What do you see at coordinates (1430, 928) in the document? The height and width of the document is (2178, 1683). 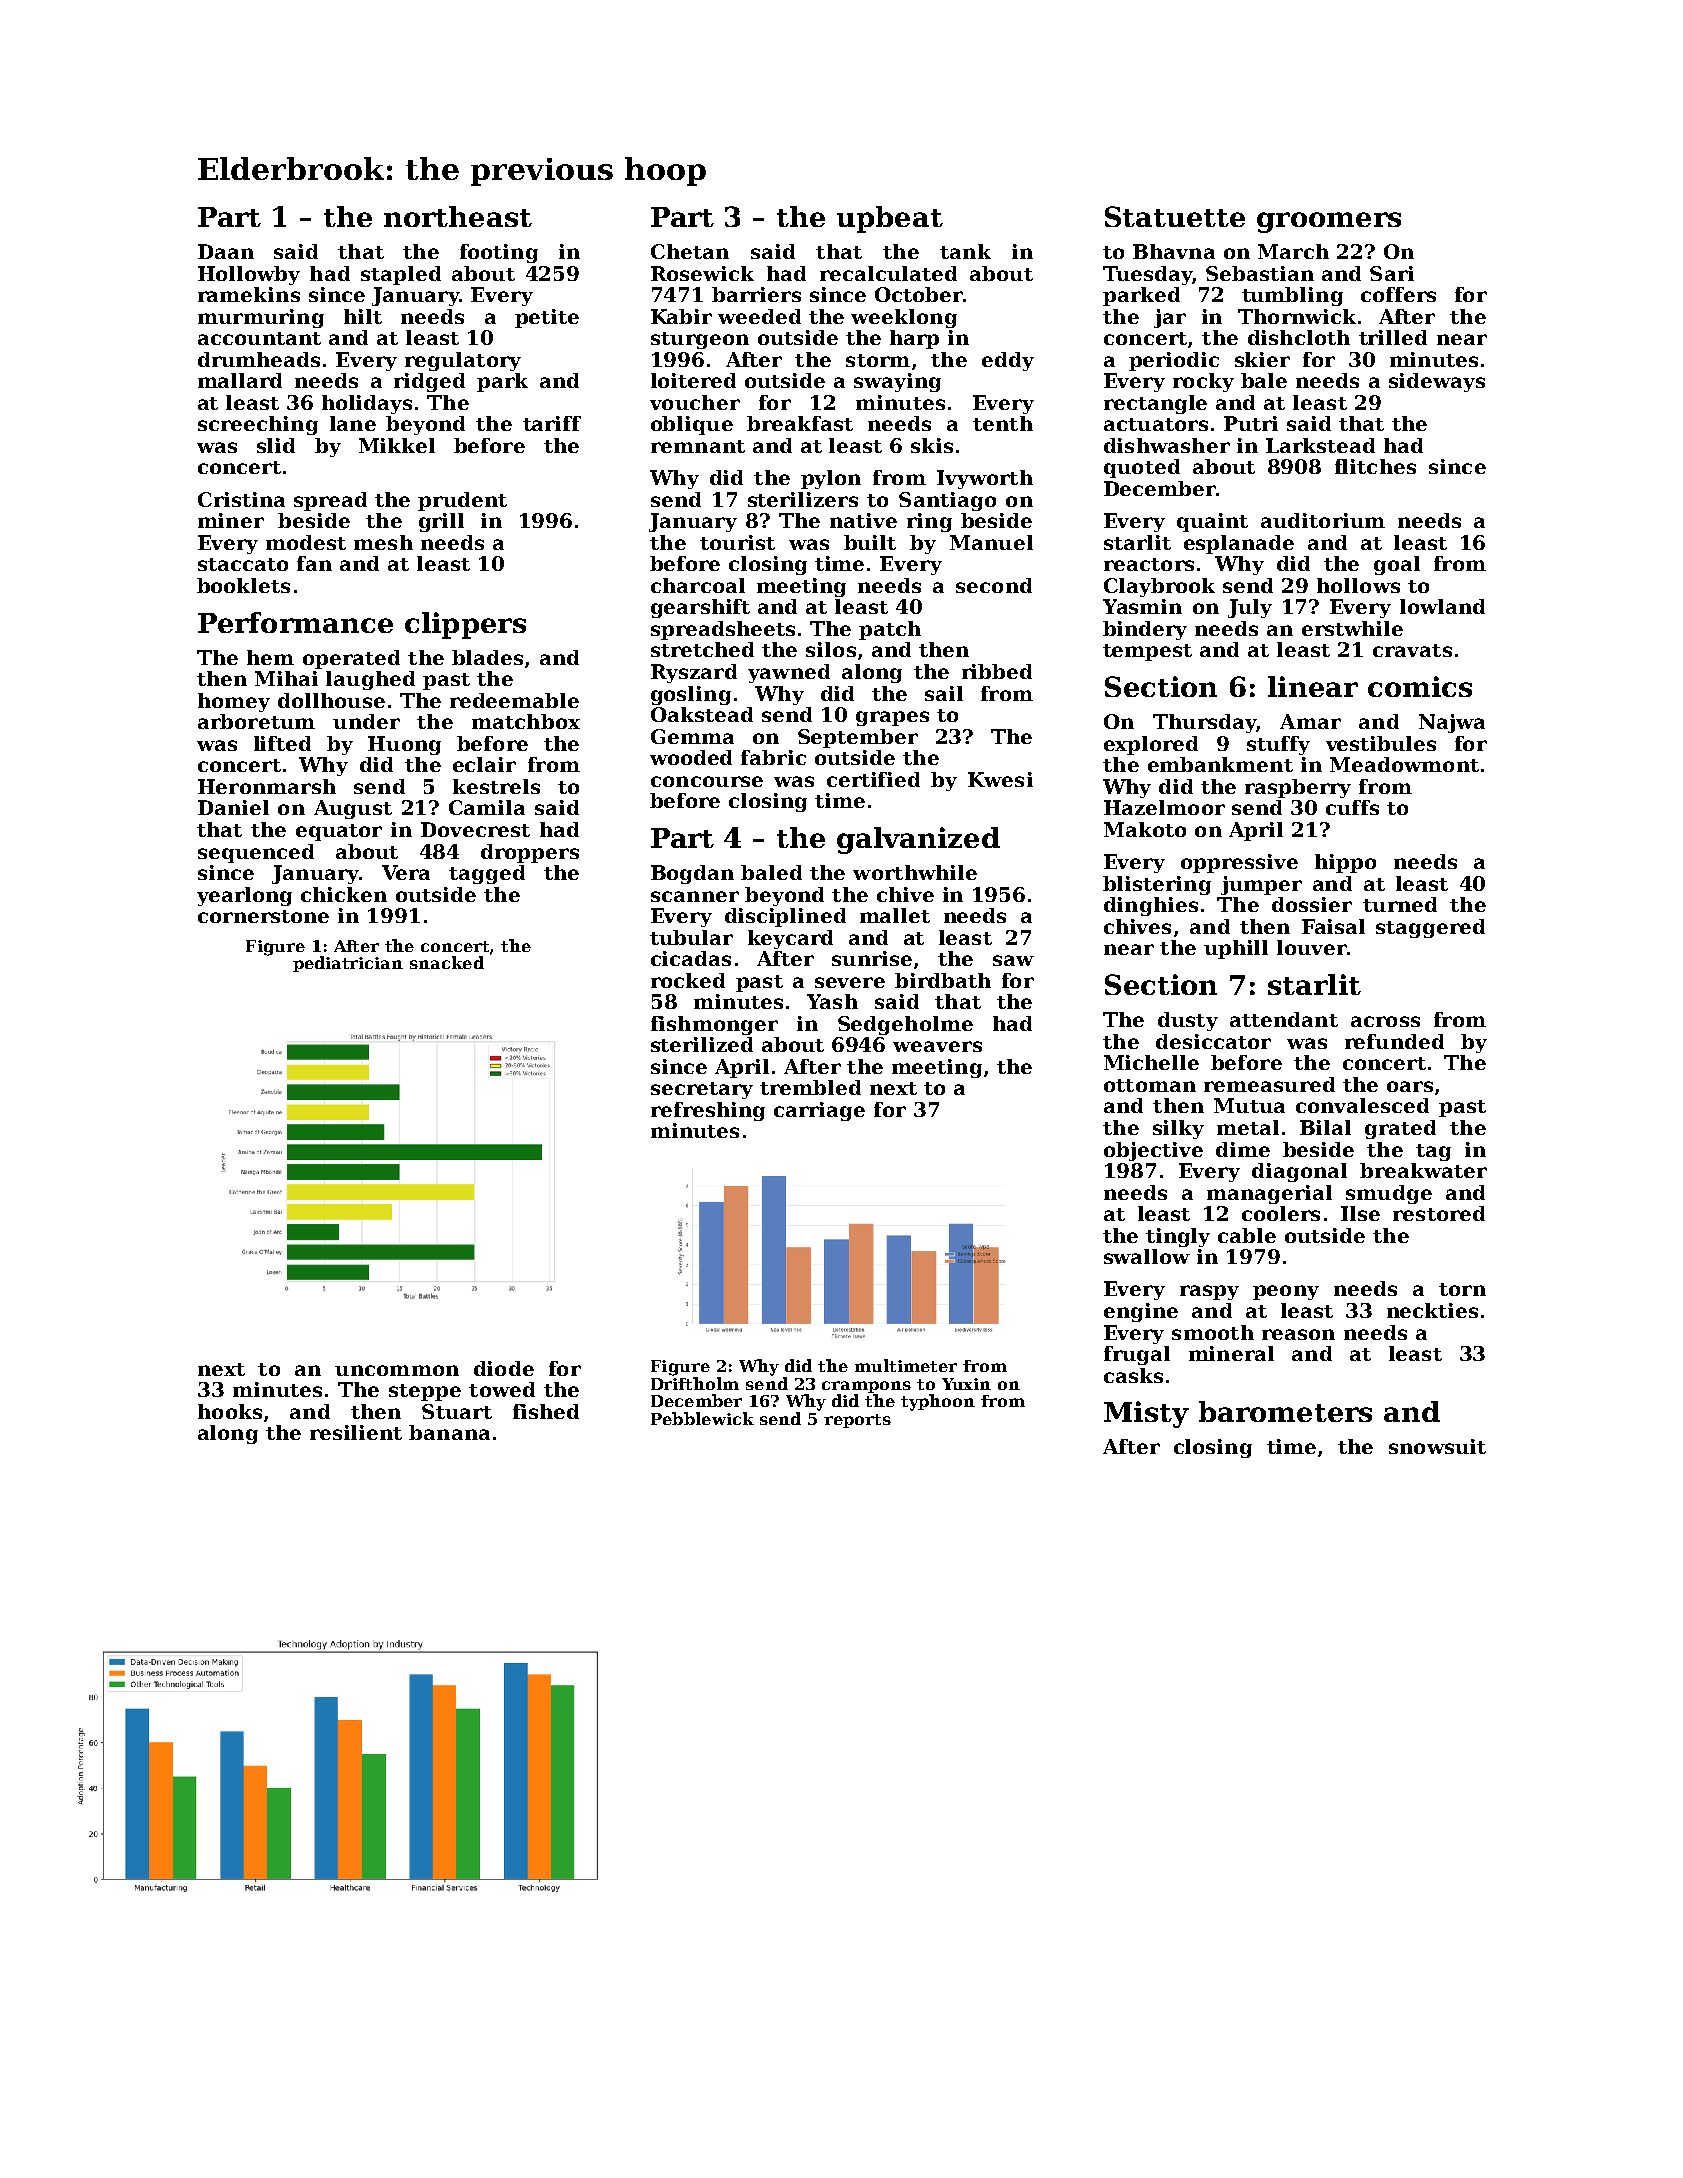 I see `staggered` at bounding box center [1430, 928].
